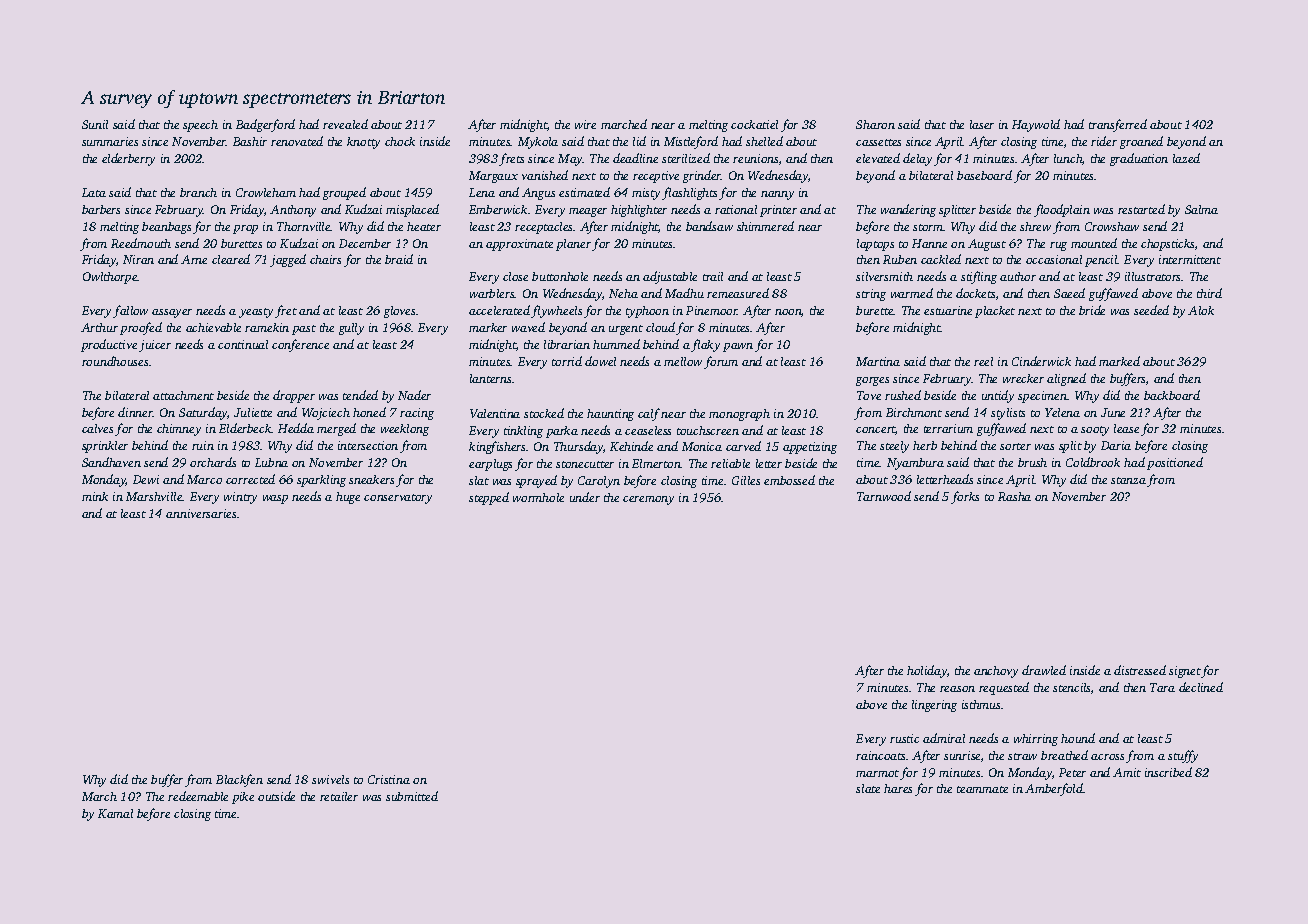  I want to click on close, so click(515, 276).
